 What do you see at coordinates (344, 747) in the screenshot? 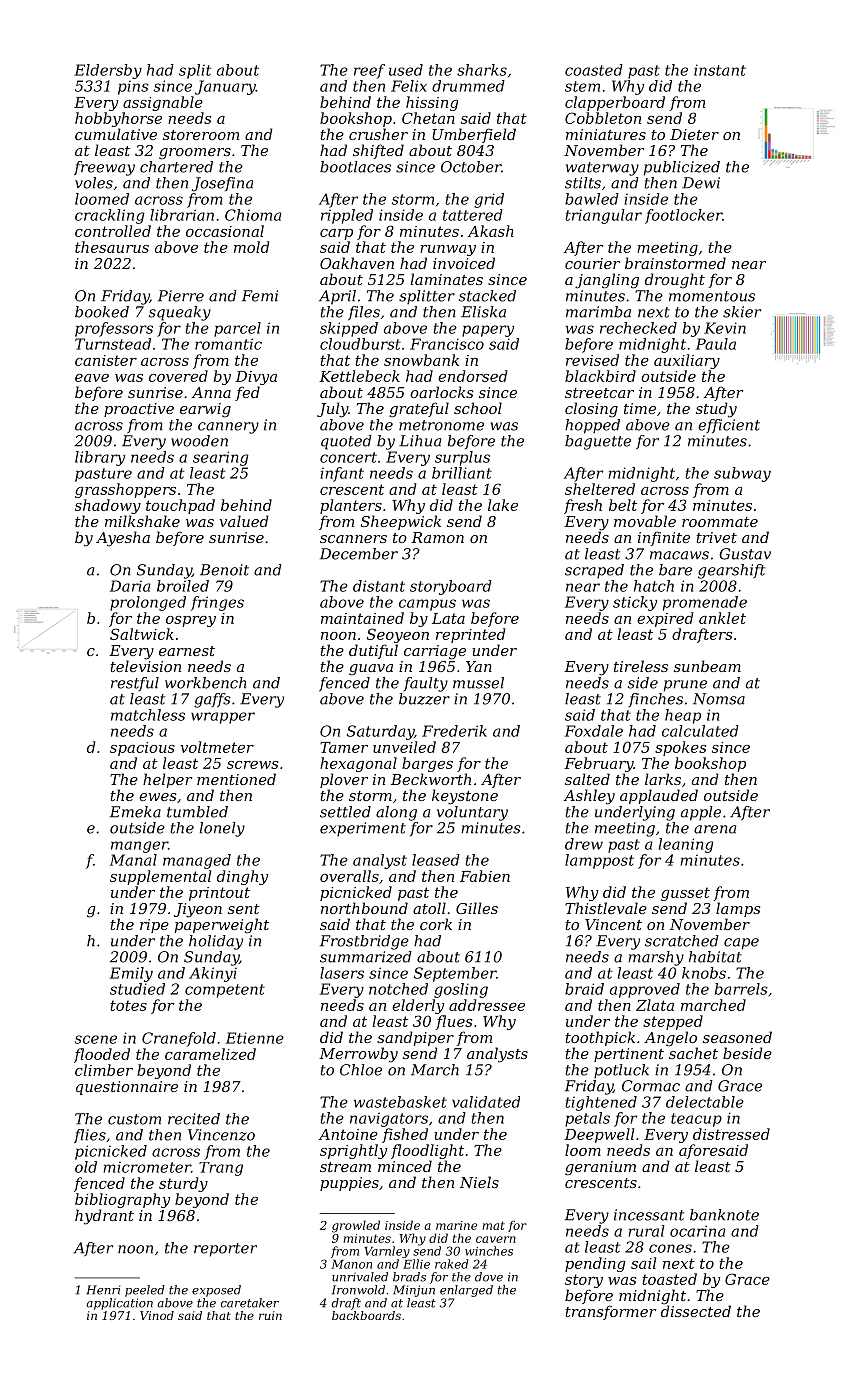
I see `Tamer` at bounding box center [344, 747].
